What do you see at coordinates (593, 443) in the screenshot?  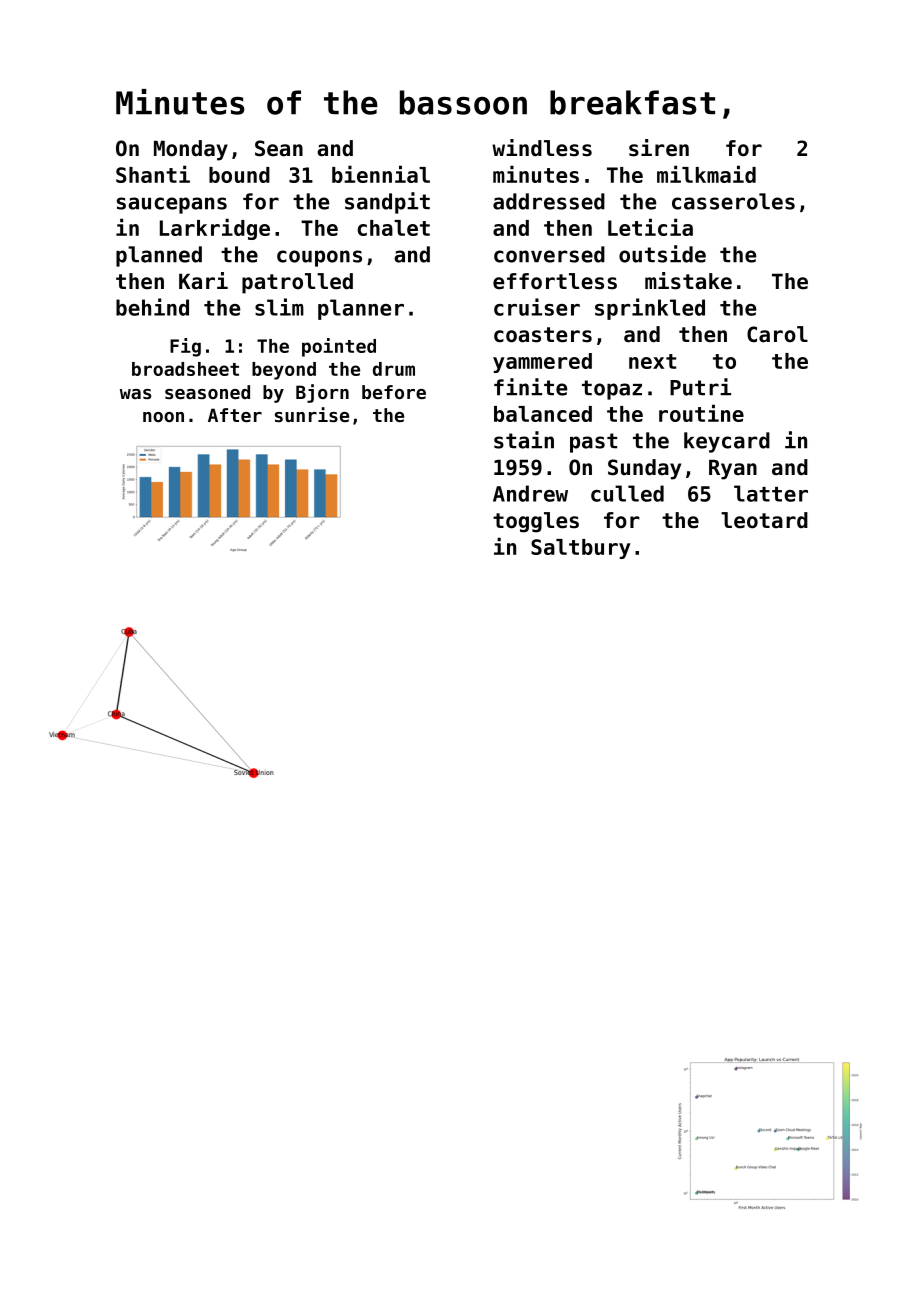 I see `past` at bounding box center [593, 443].
